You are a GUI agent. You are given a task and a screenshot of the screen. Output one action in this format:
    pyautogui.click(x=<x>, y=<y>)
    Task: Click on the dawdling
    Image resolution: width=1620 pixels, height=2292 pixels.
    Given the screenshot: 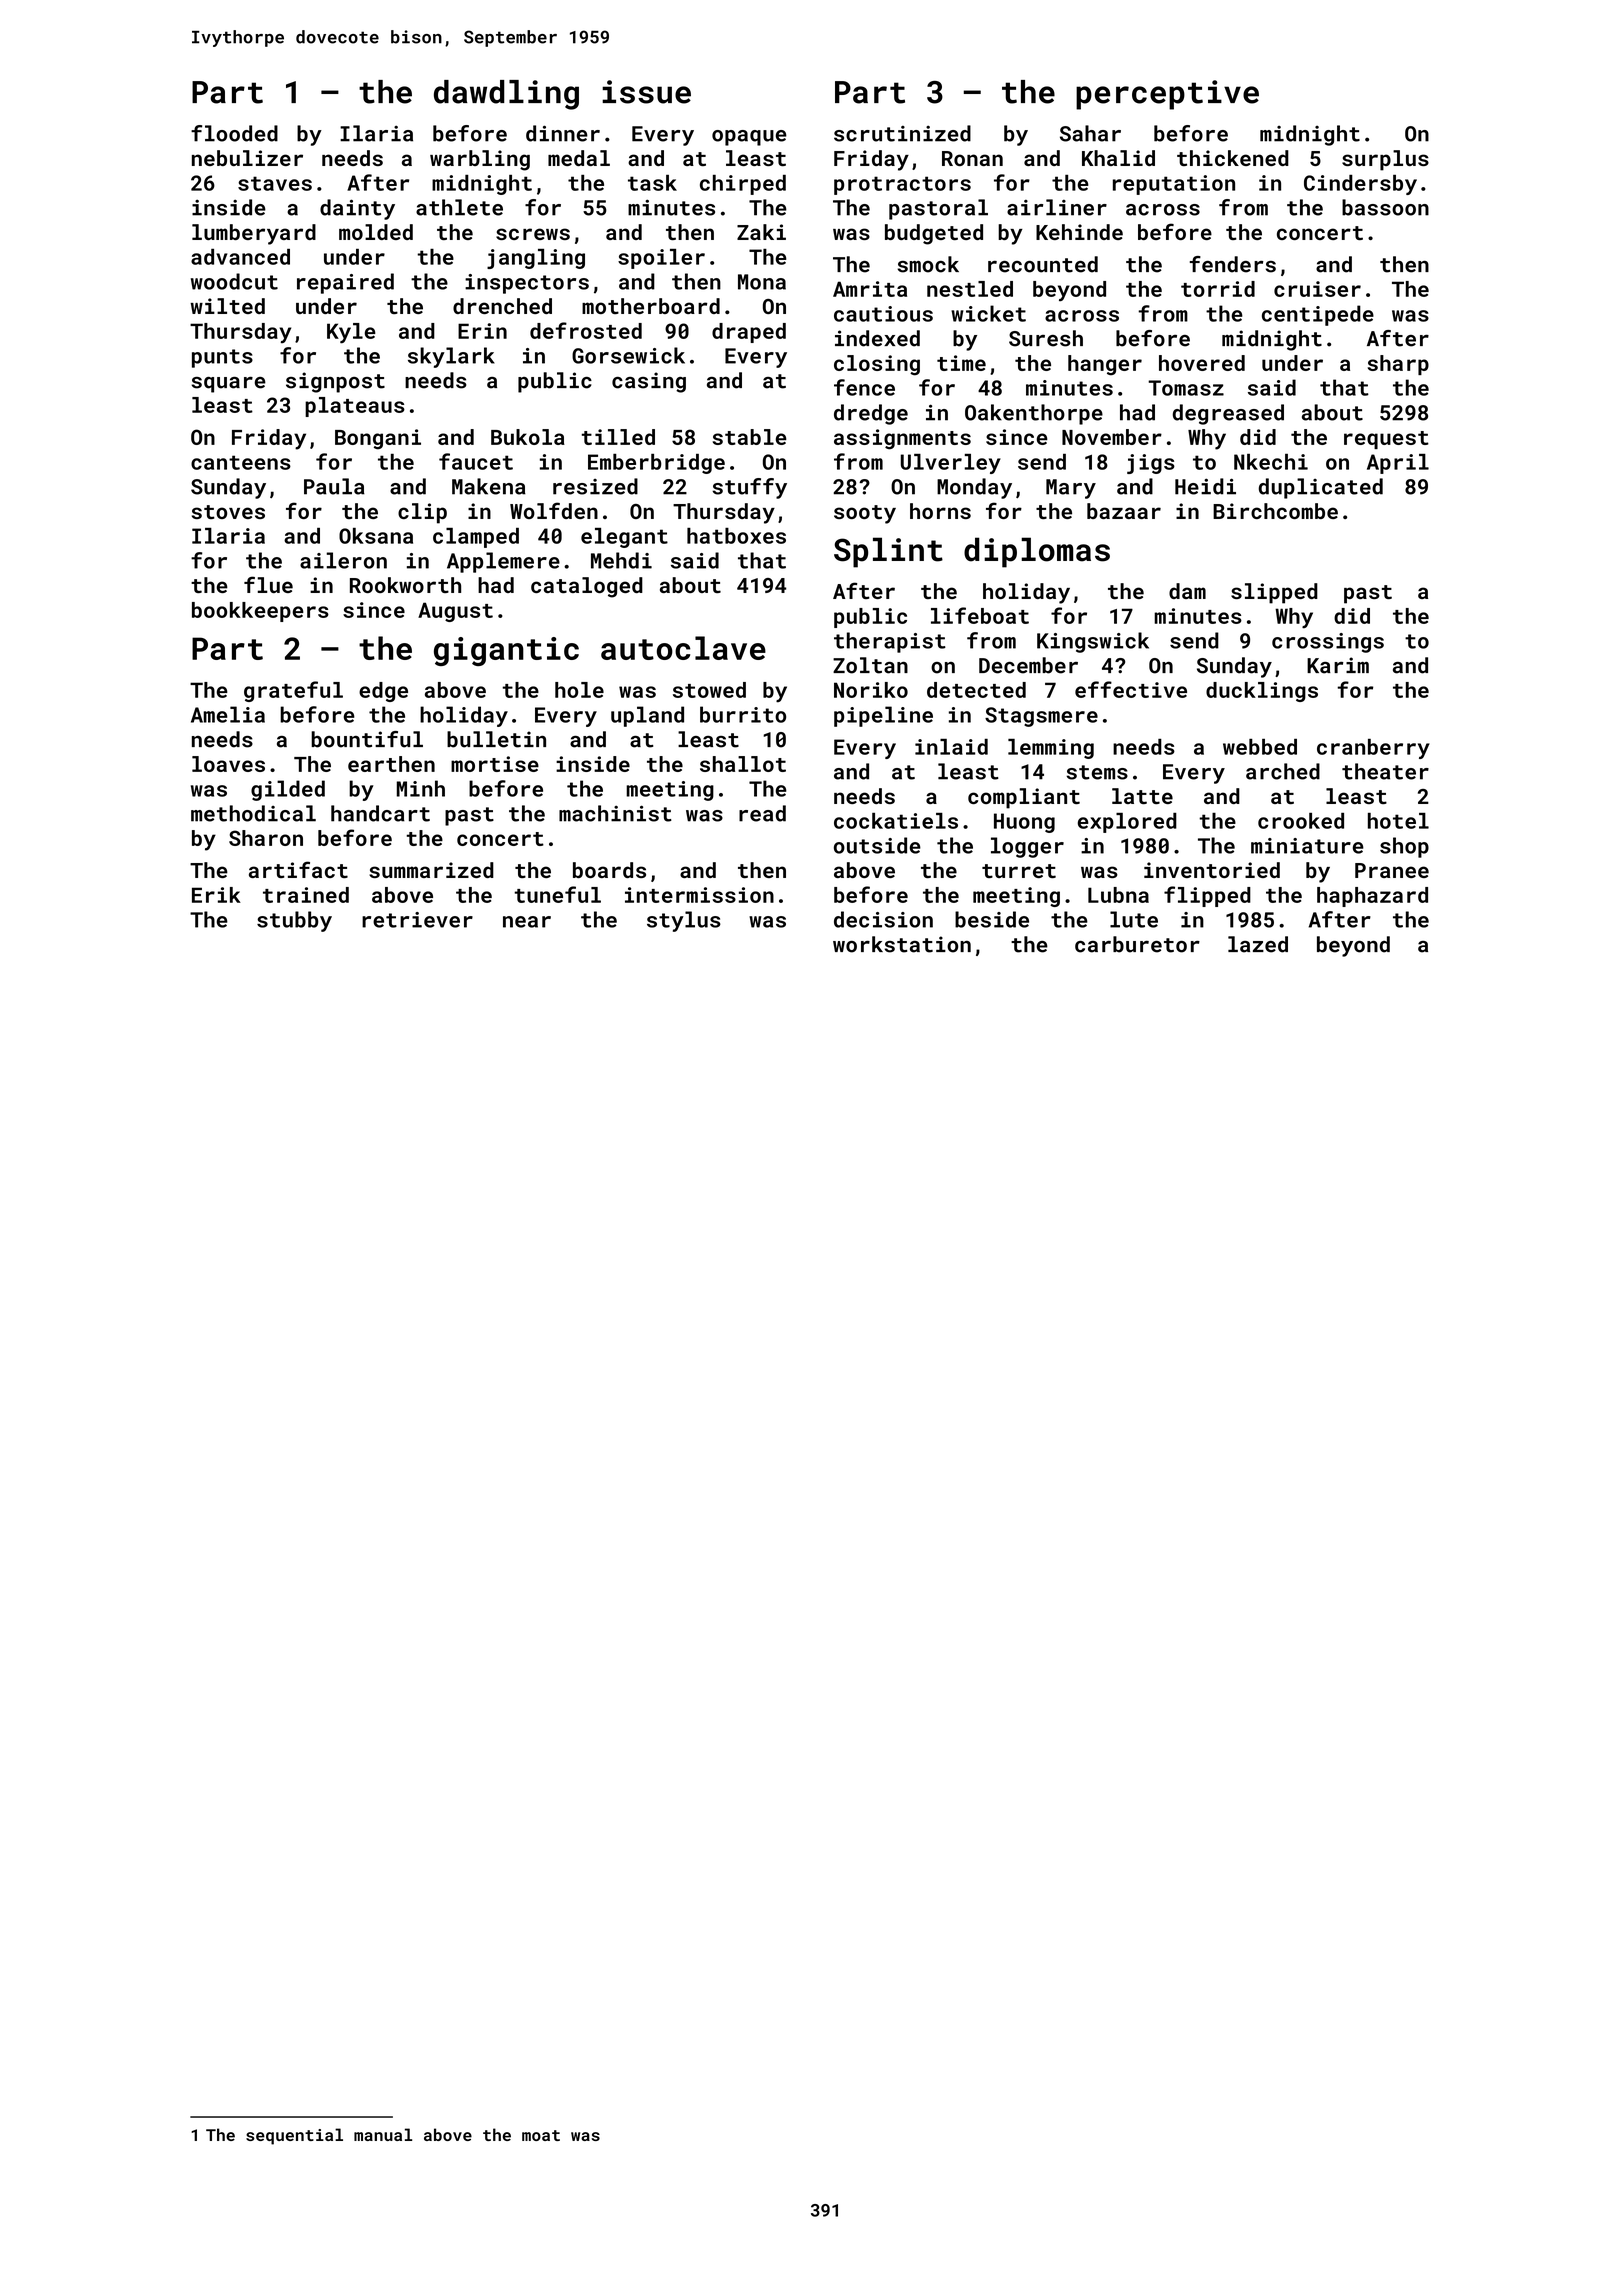 What is the action you would take?
    pyautogui.click(x=506, y=95)
